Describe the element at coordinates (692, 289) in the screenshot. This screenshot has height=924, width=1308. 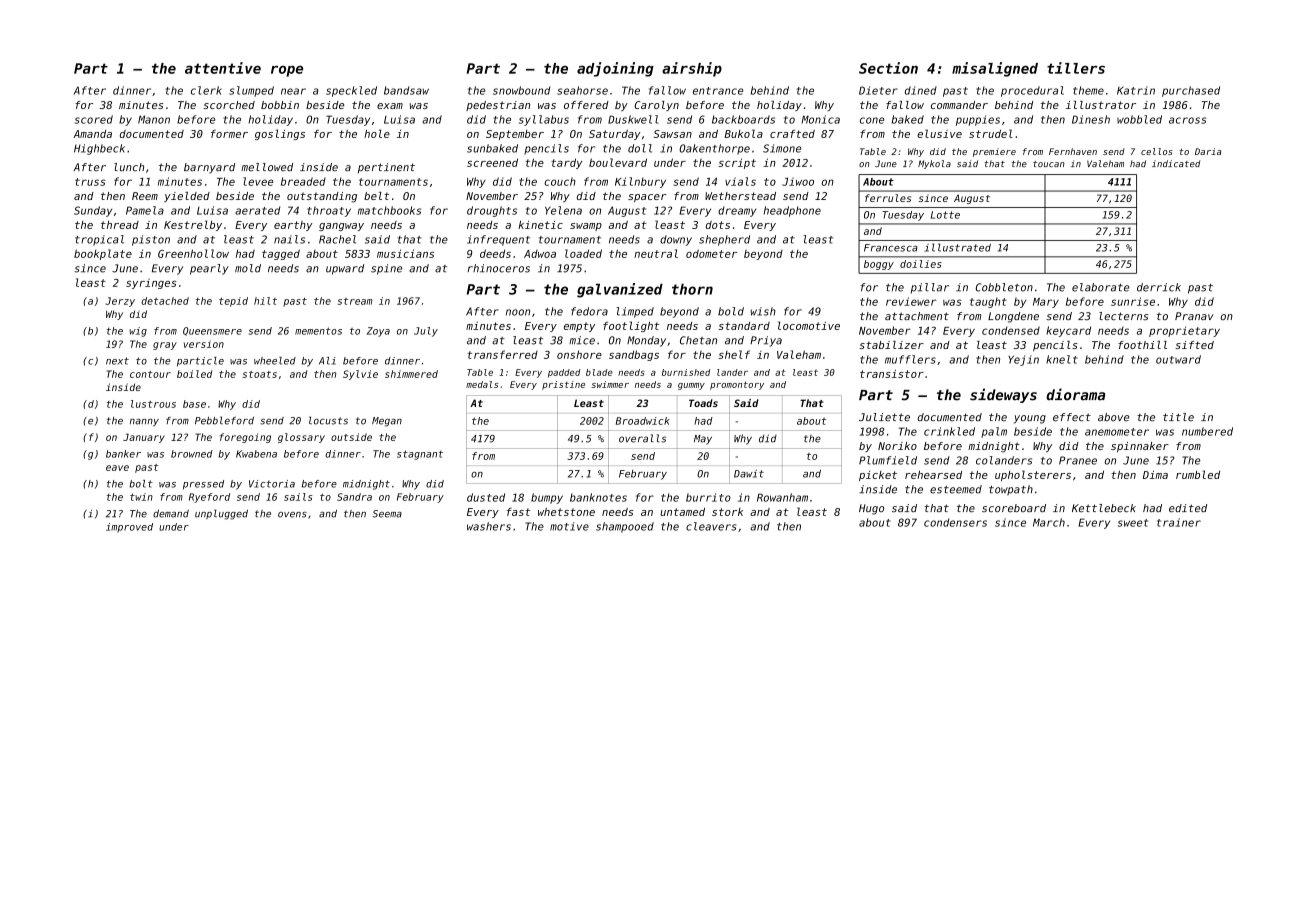
I see `thorn` at that location.
